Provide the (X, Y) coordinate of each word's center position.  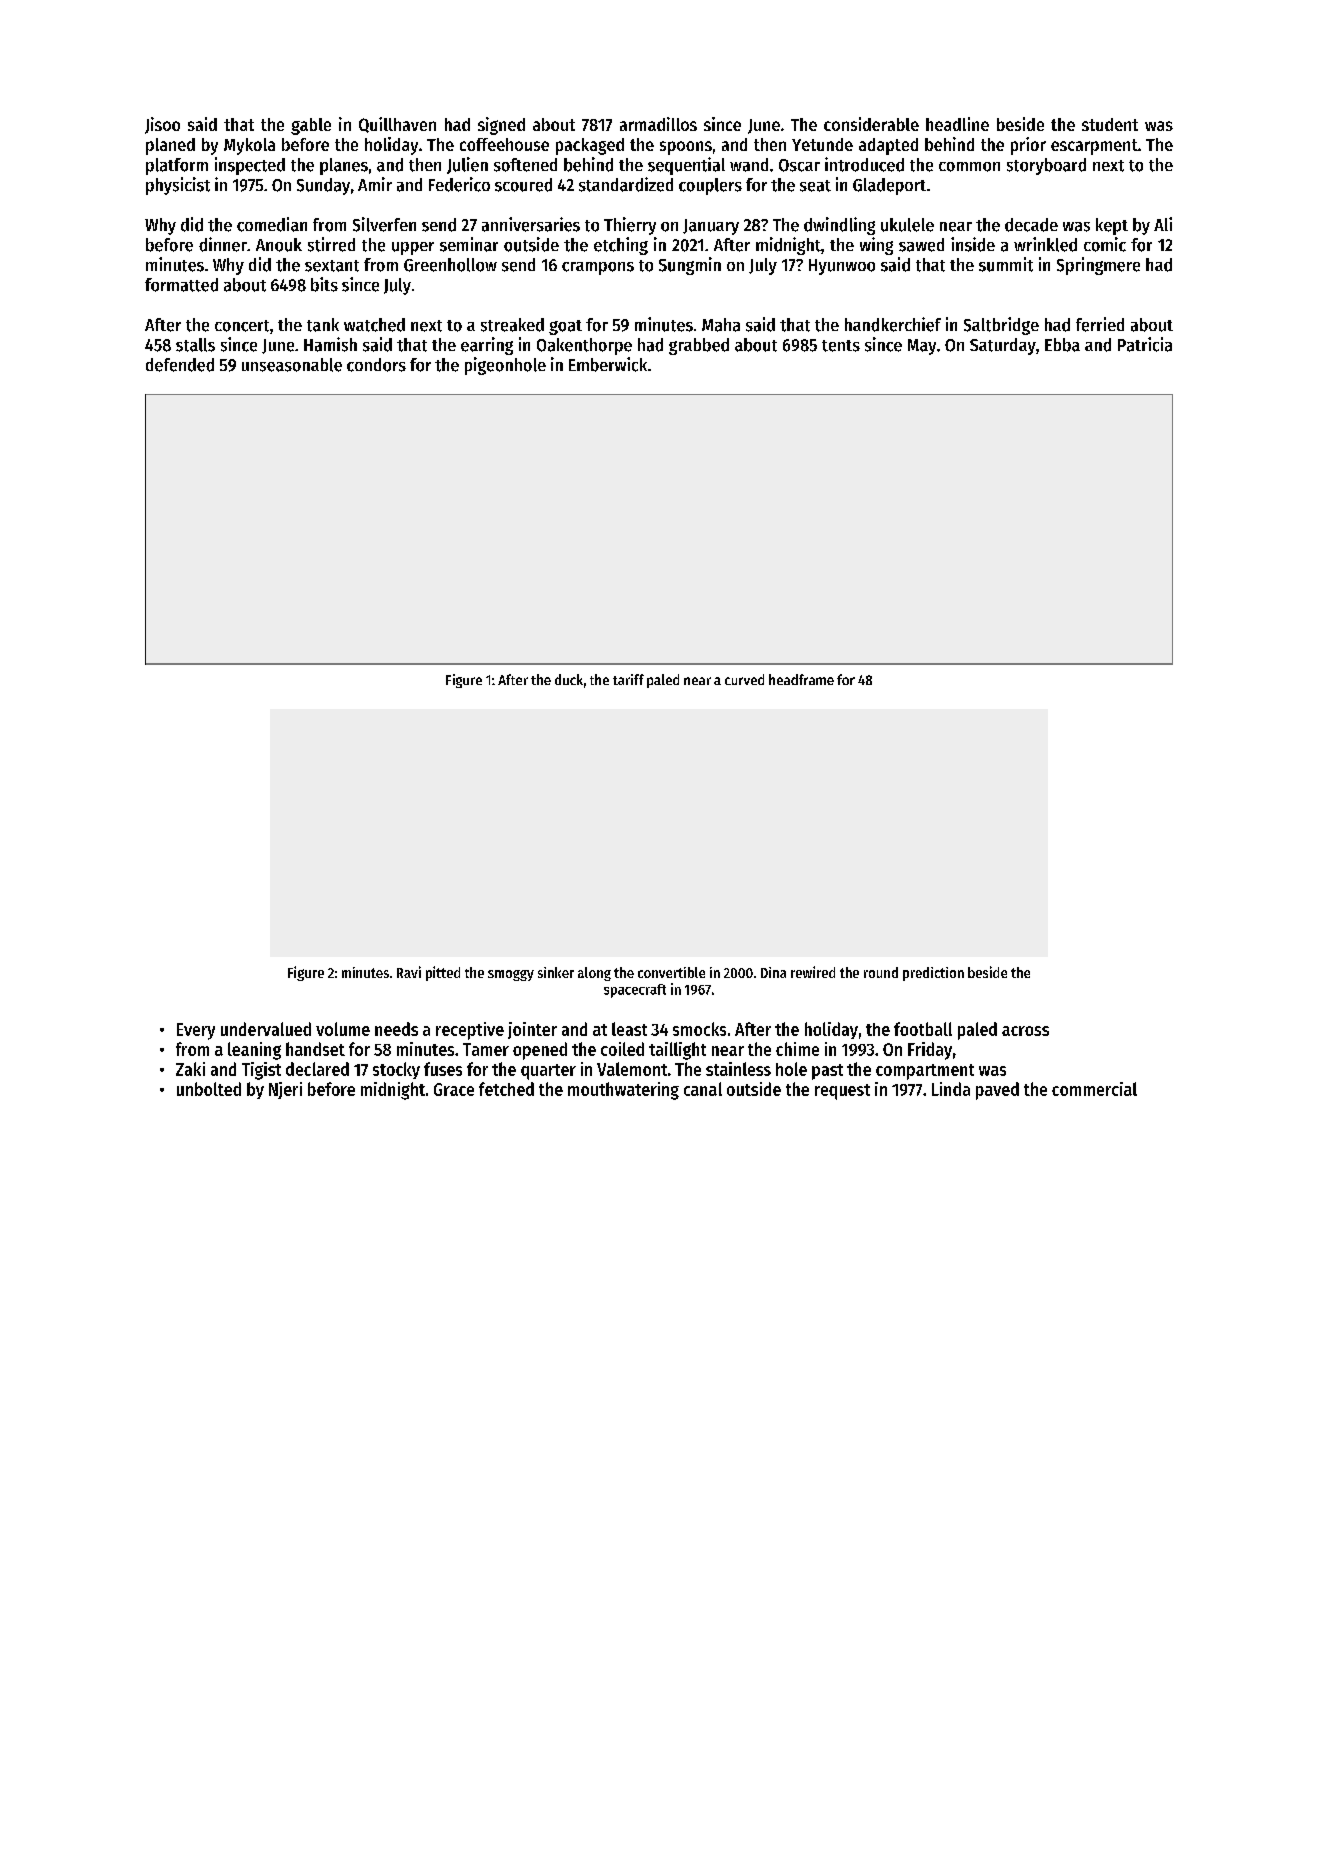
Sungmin (690, 266)
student (1110, 124)
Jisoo (162, 125)
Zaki (190, 1069)
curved (744, 679)
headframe (801, 679)
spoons (686, 148)
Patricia (1145, 344)
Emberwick (608, 364)
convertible (671, 972)
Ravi (409, 972)
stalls (195, 345)
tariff (628, 679)
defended (180, 365)
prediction (933, 974)
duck (569, 679)
